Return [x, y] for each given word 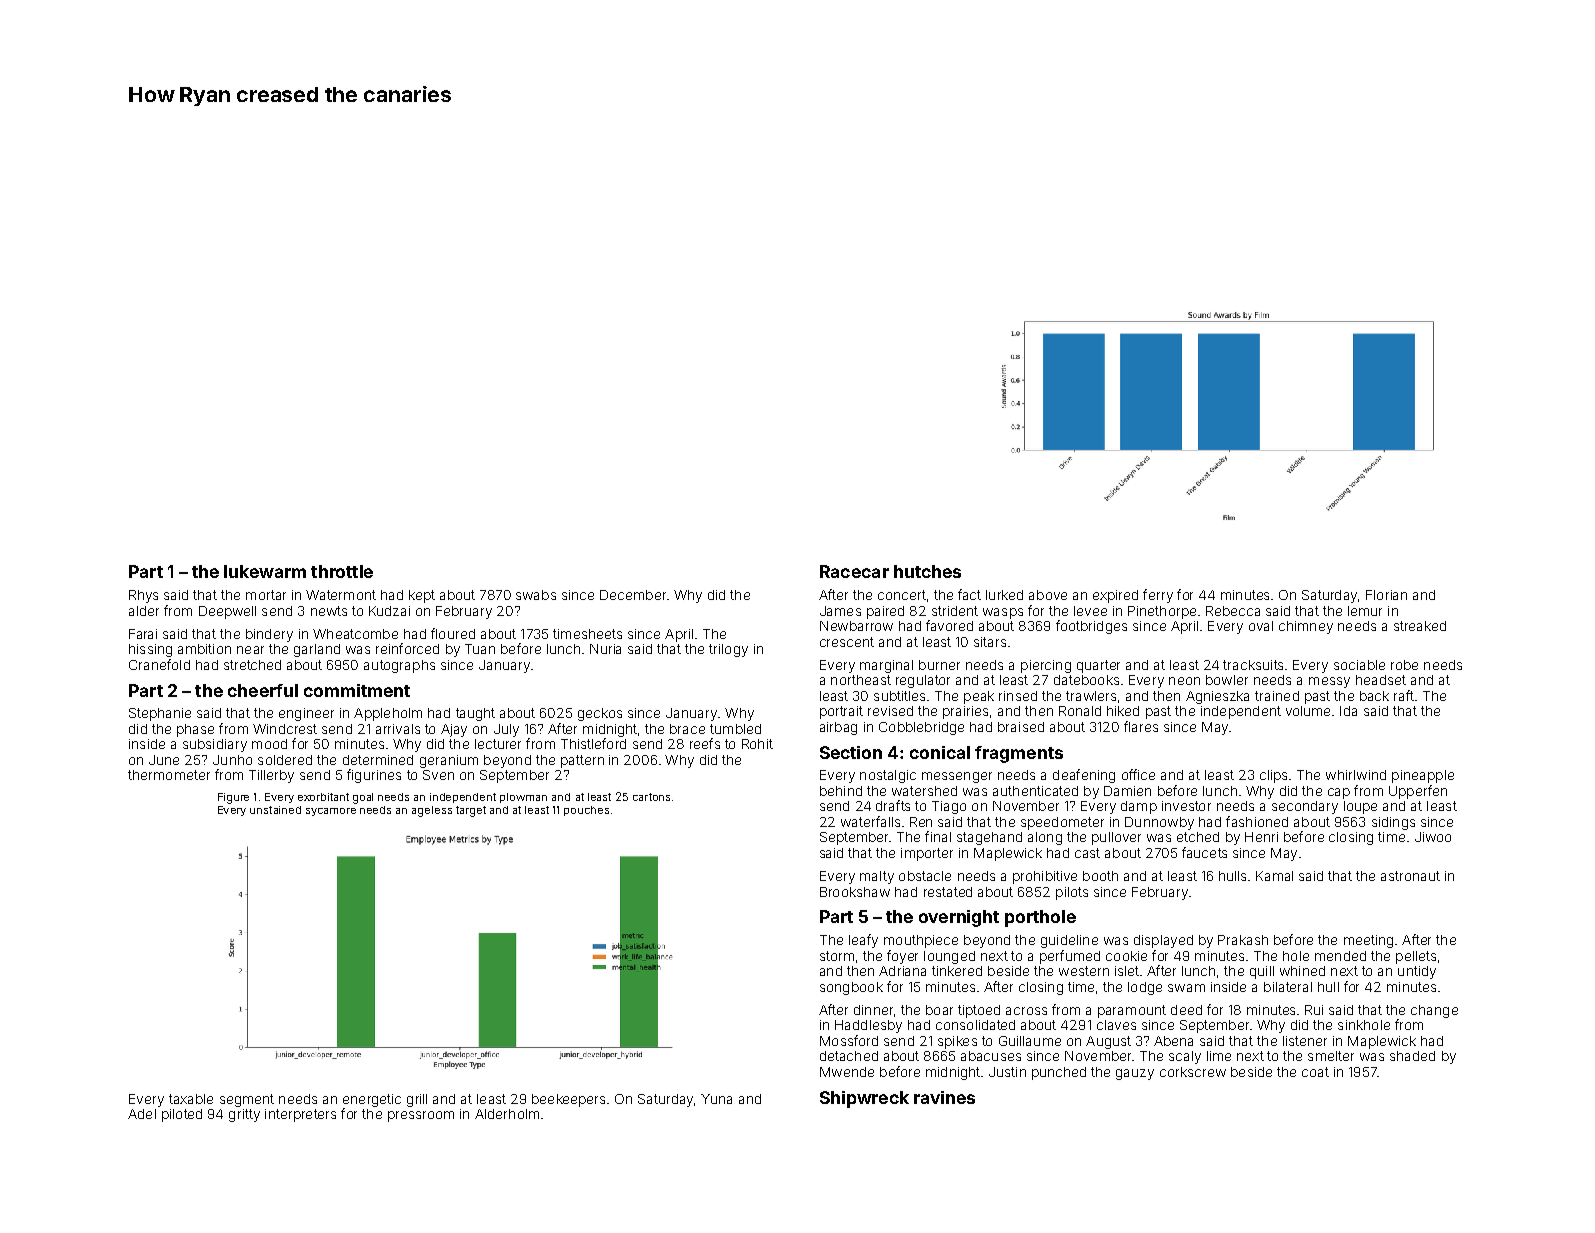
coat [1315, 1072]
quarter [1098, 666]
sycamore [331, 812]
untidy [1417, 972]
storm [837, 956]
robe [1404, 665]
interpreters [300, 1115]
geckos [600, 714]
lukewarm [265, 571]
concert [902, 595]
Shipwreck [864, 1099]
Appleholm [388, 714]
